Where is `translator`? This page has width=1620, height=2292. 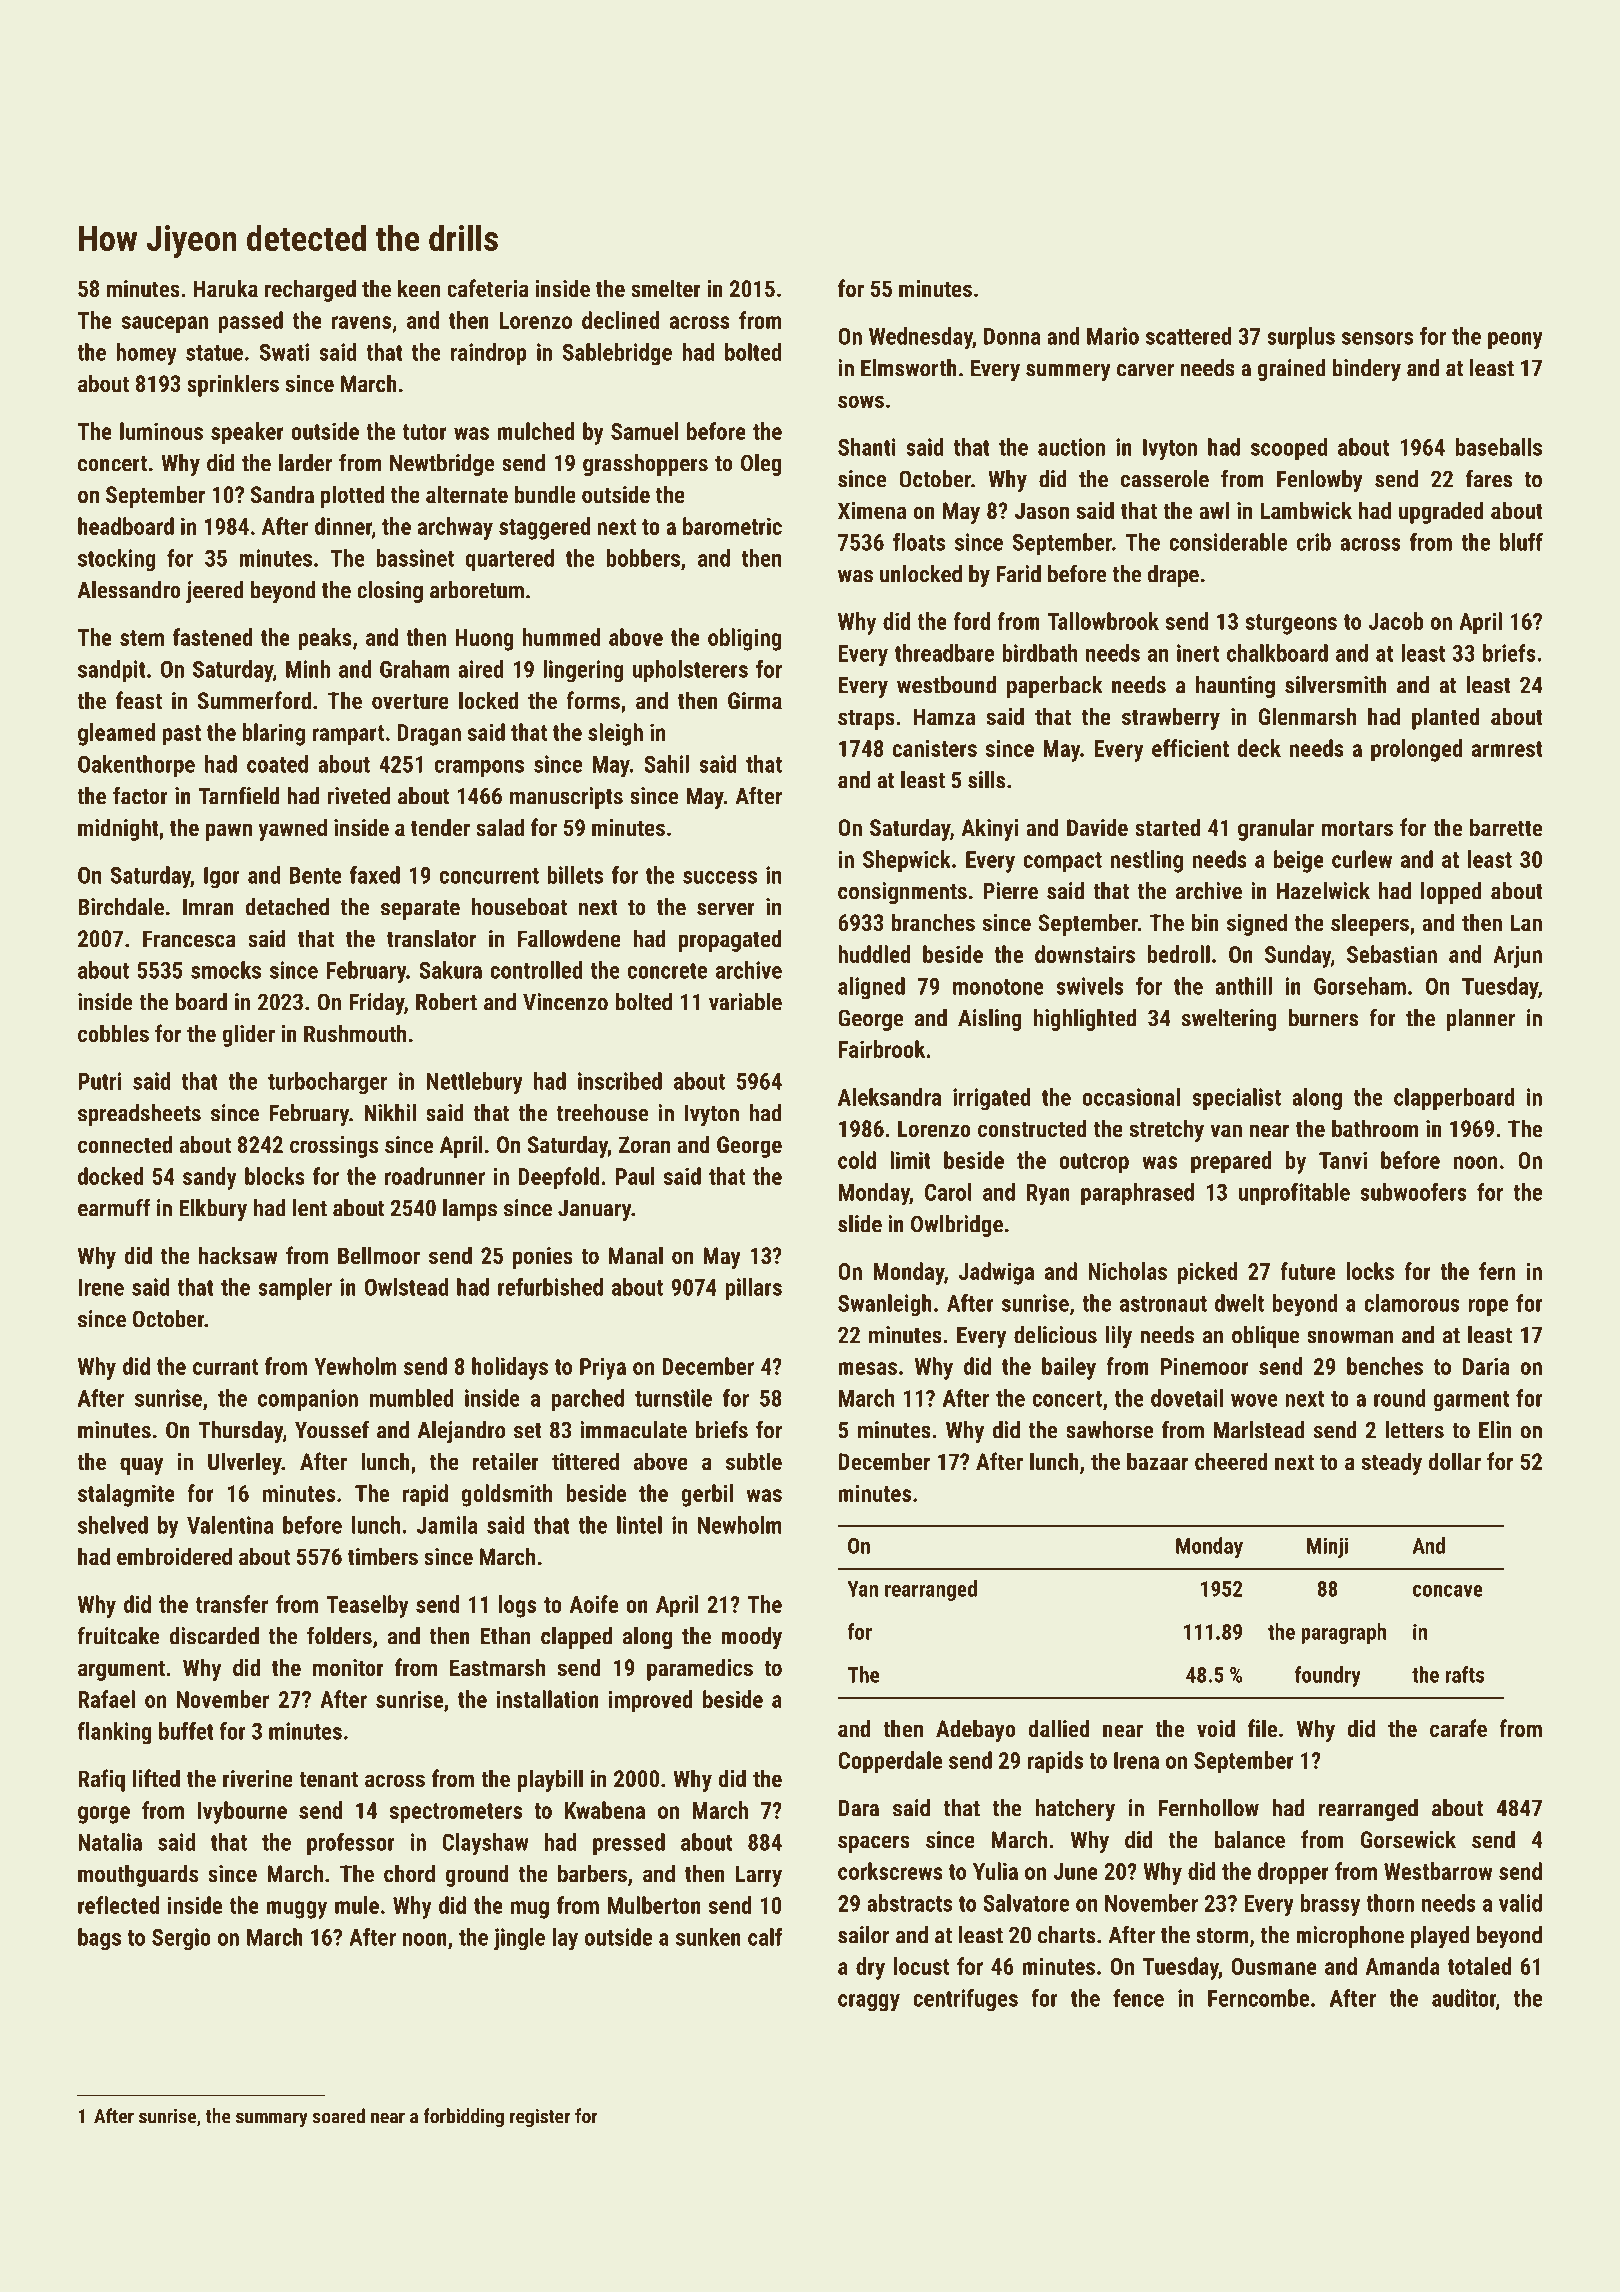
translator is located at coordinates (431, 938).
